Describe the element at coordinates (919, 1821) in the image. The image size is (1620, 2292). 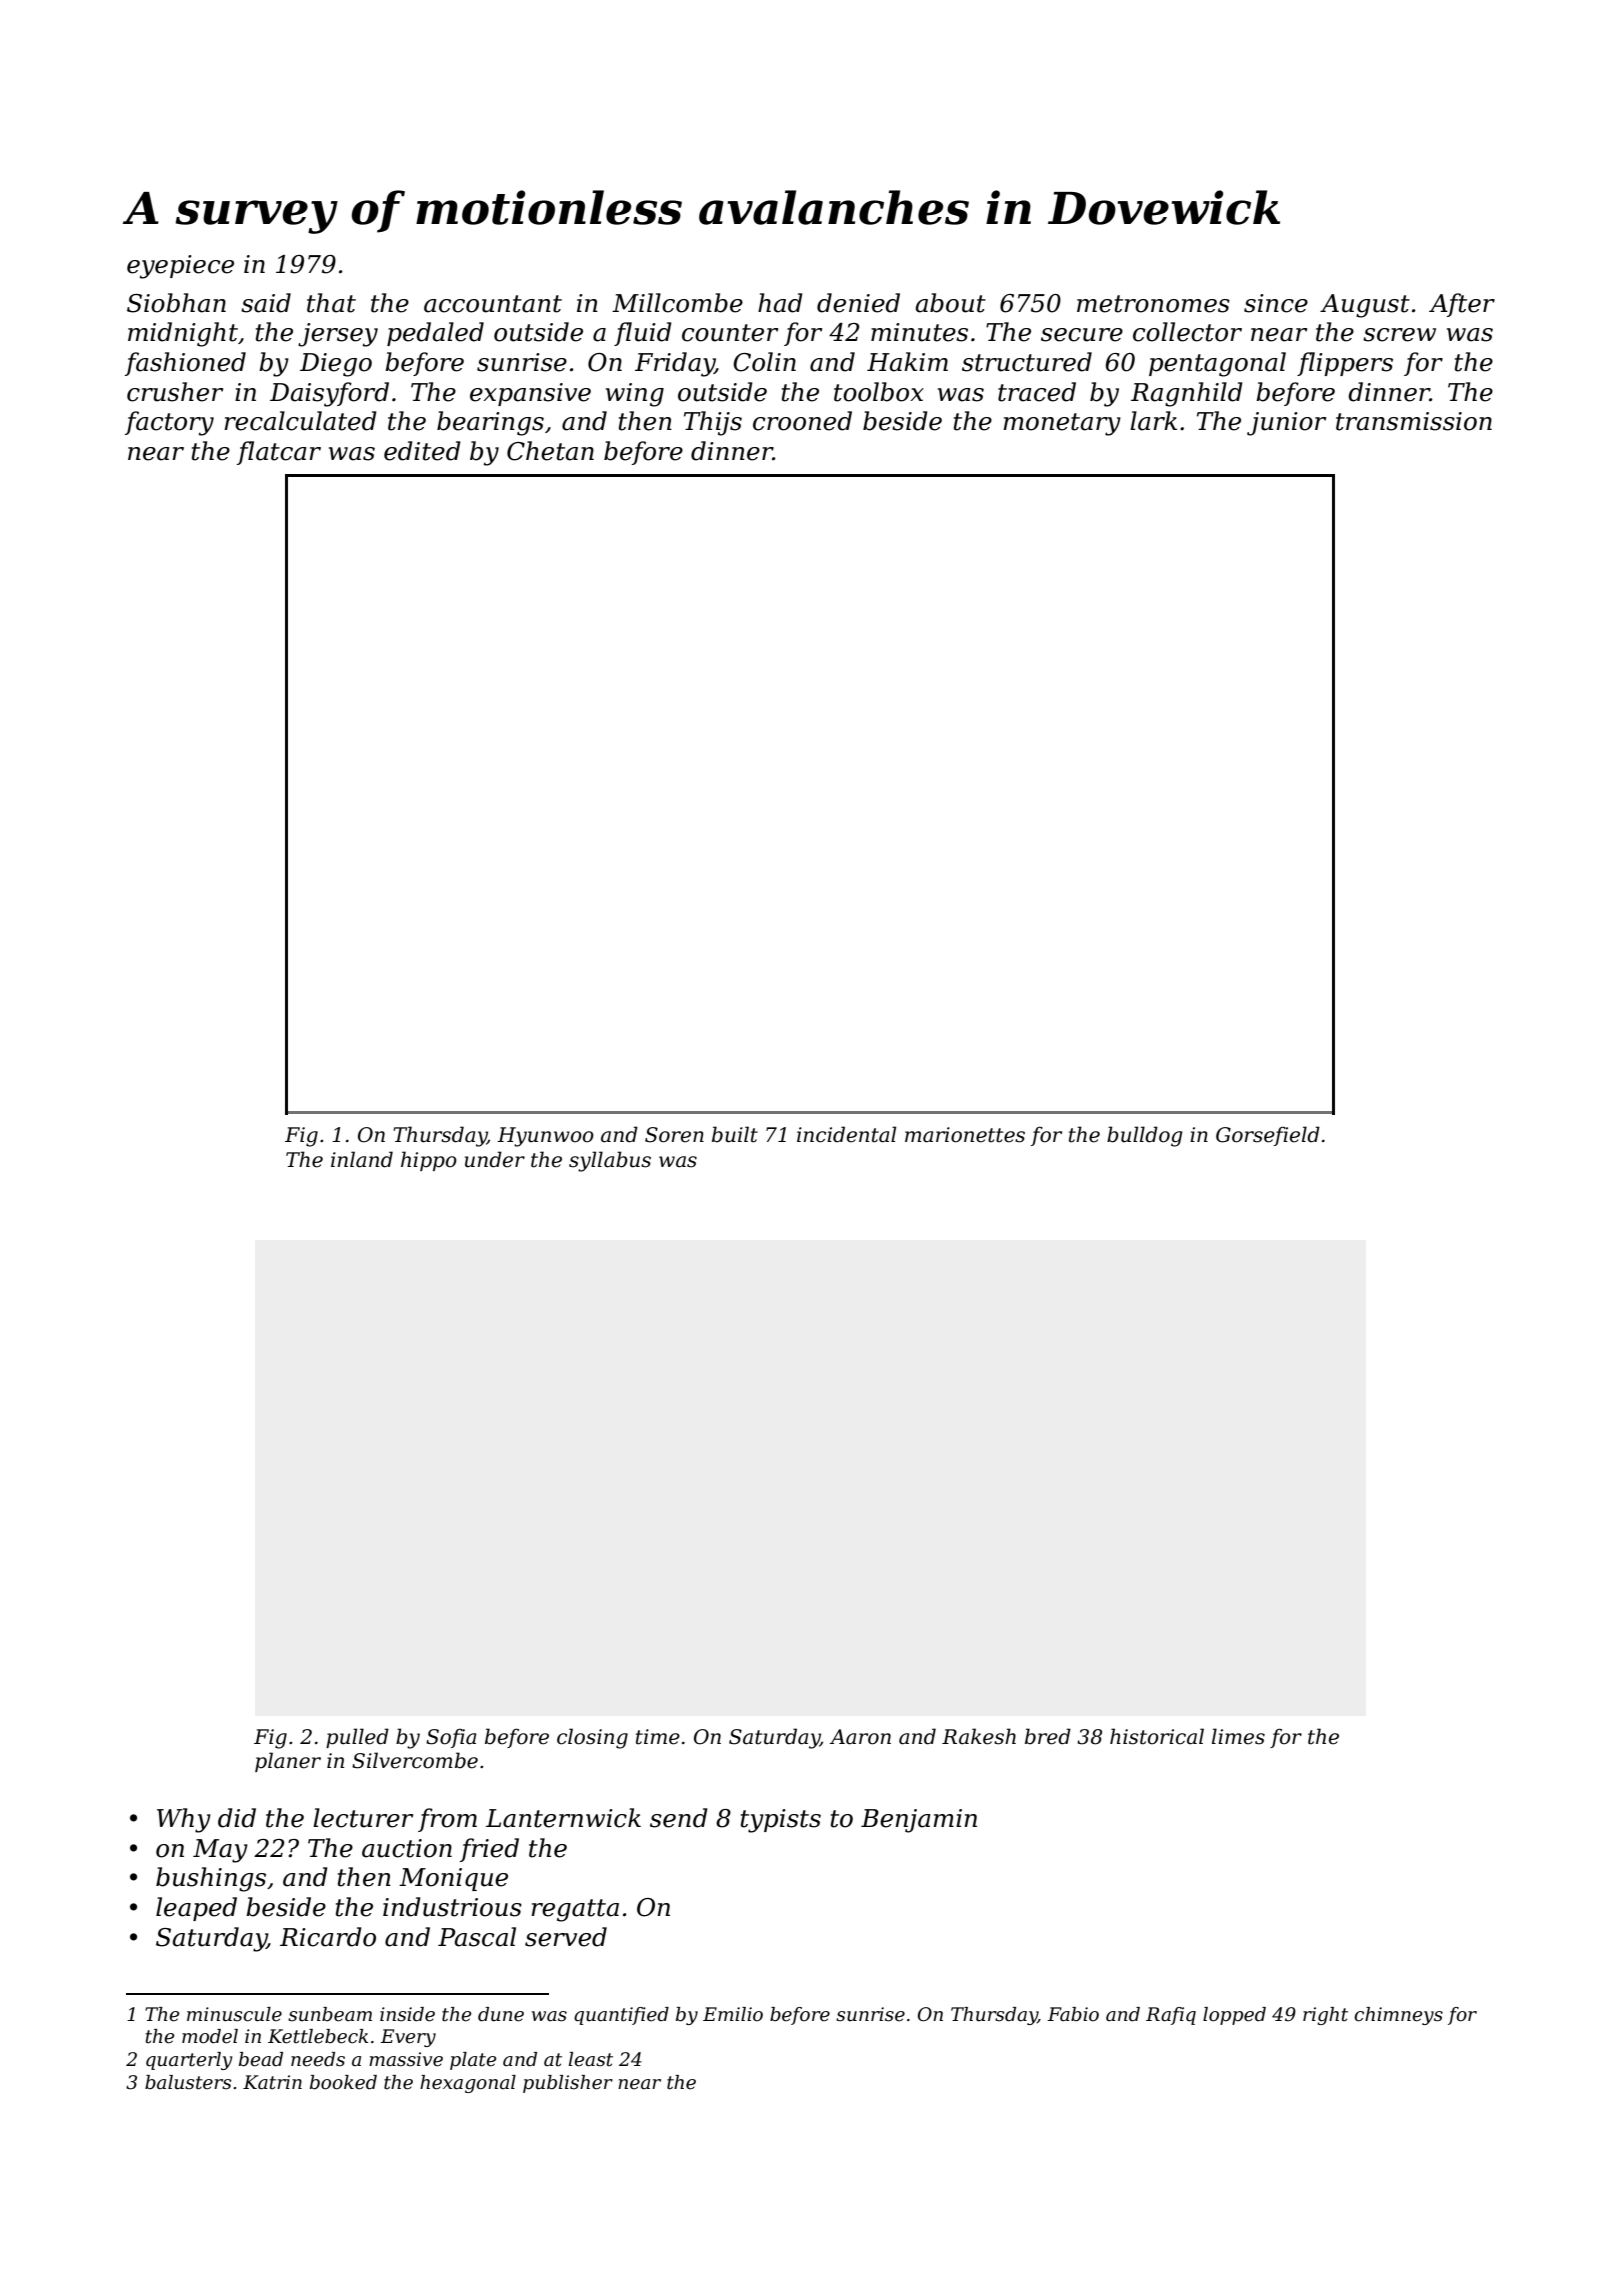
I see `Benjamin` at that location.
